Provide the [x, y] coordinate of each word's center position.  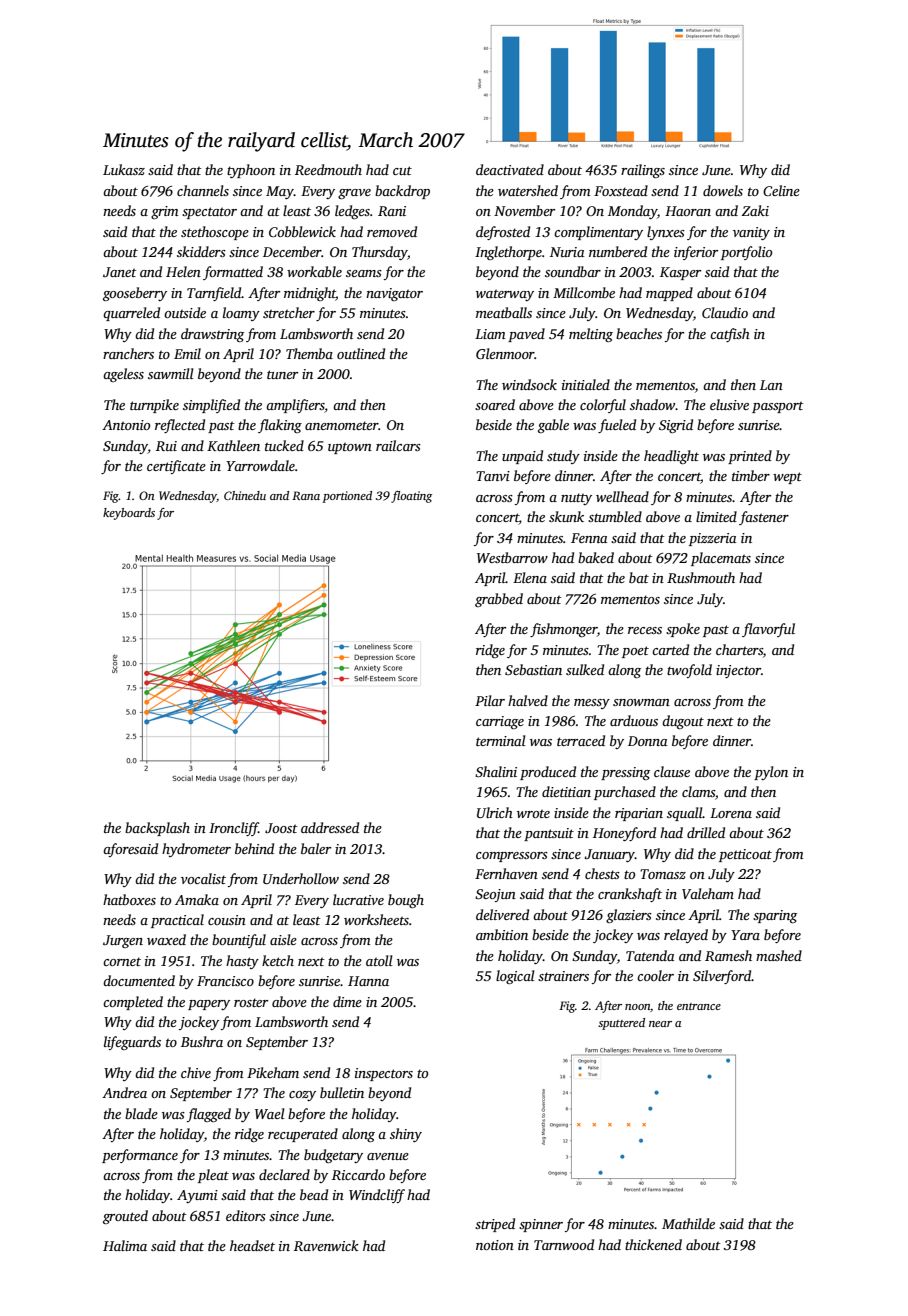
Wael [270, 1113]
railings [643, 171]
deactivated [510, 169]
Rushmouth [701, 577]
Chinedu [245, 495]
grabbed [499, 600]
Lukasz [124, 169]
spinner [541, 1225]
